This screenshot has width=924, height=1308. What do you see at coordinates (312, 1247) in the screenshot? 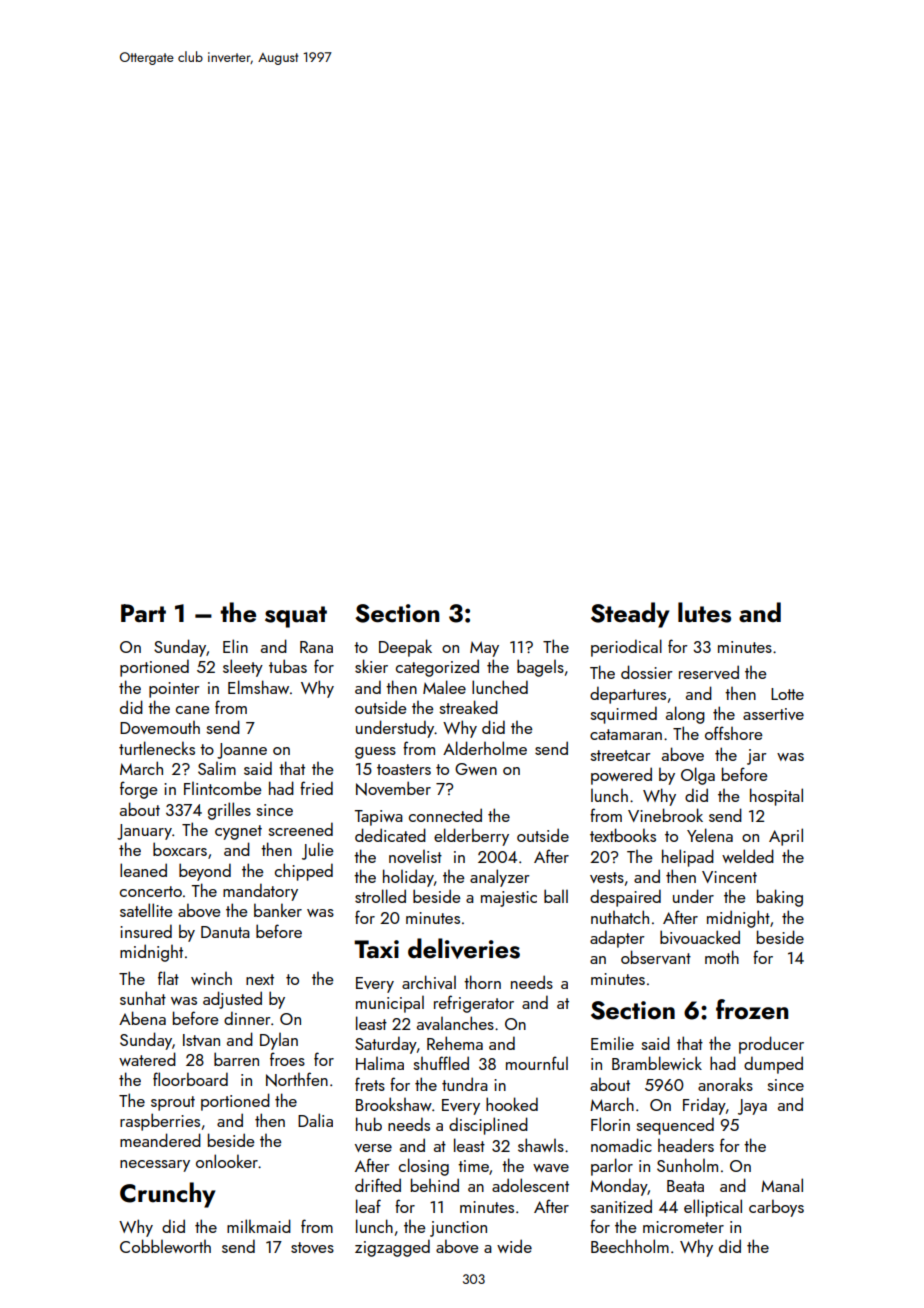
I see `stoves` at bounding box center [312, 1247].
